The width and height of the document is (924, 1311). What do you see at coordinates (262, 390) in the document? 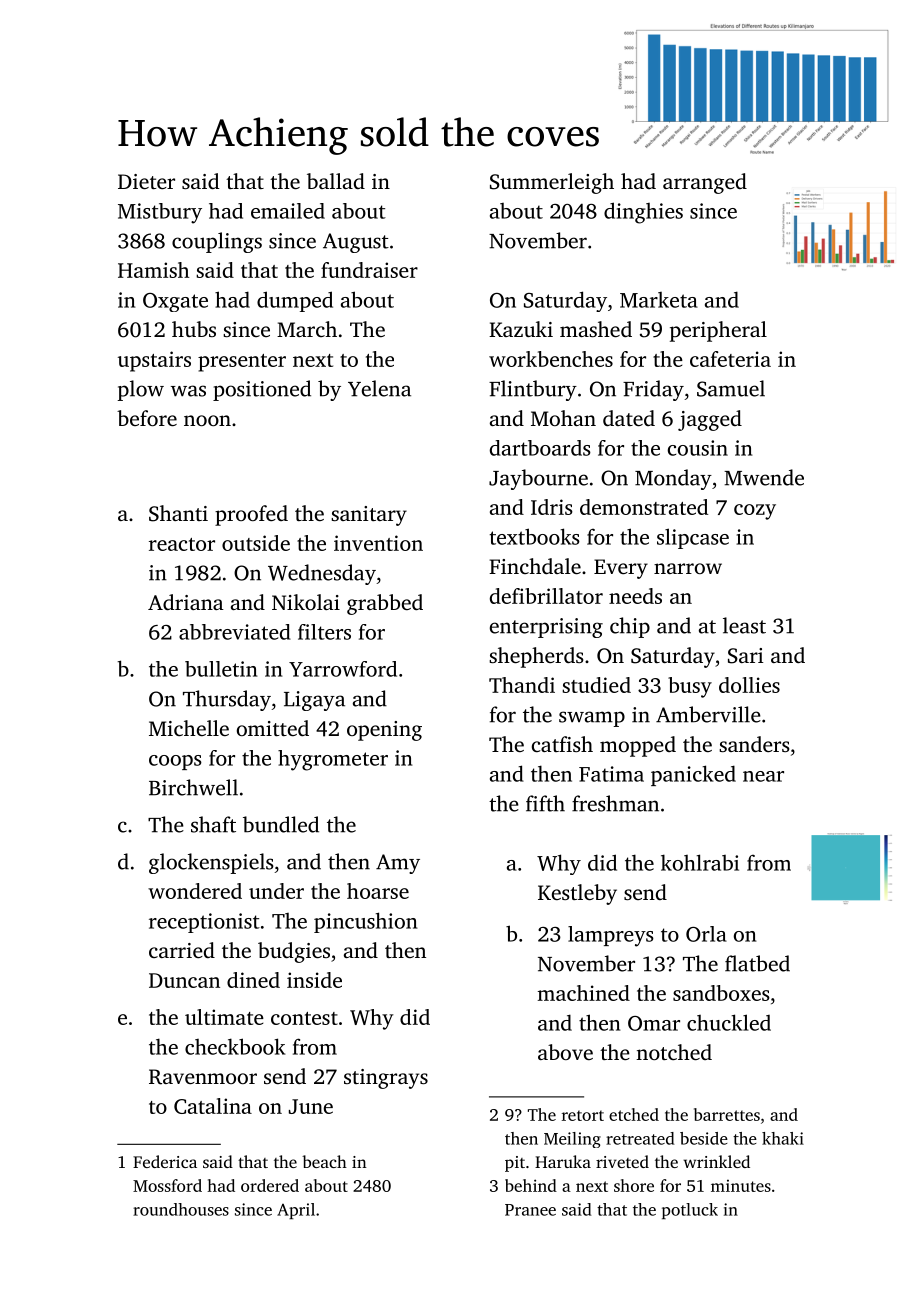
I see `positioned` at bounding box center [262, 390].
